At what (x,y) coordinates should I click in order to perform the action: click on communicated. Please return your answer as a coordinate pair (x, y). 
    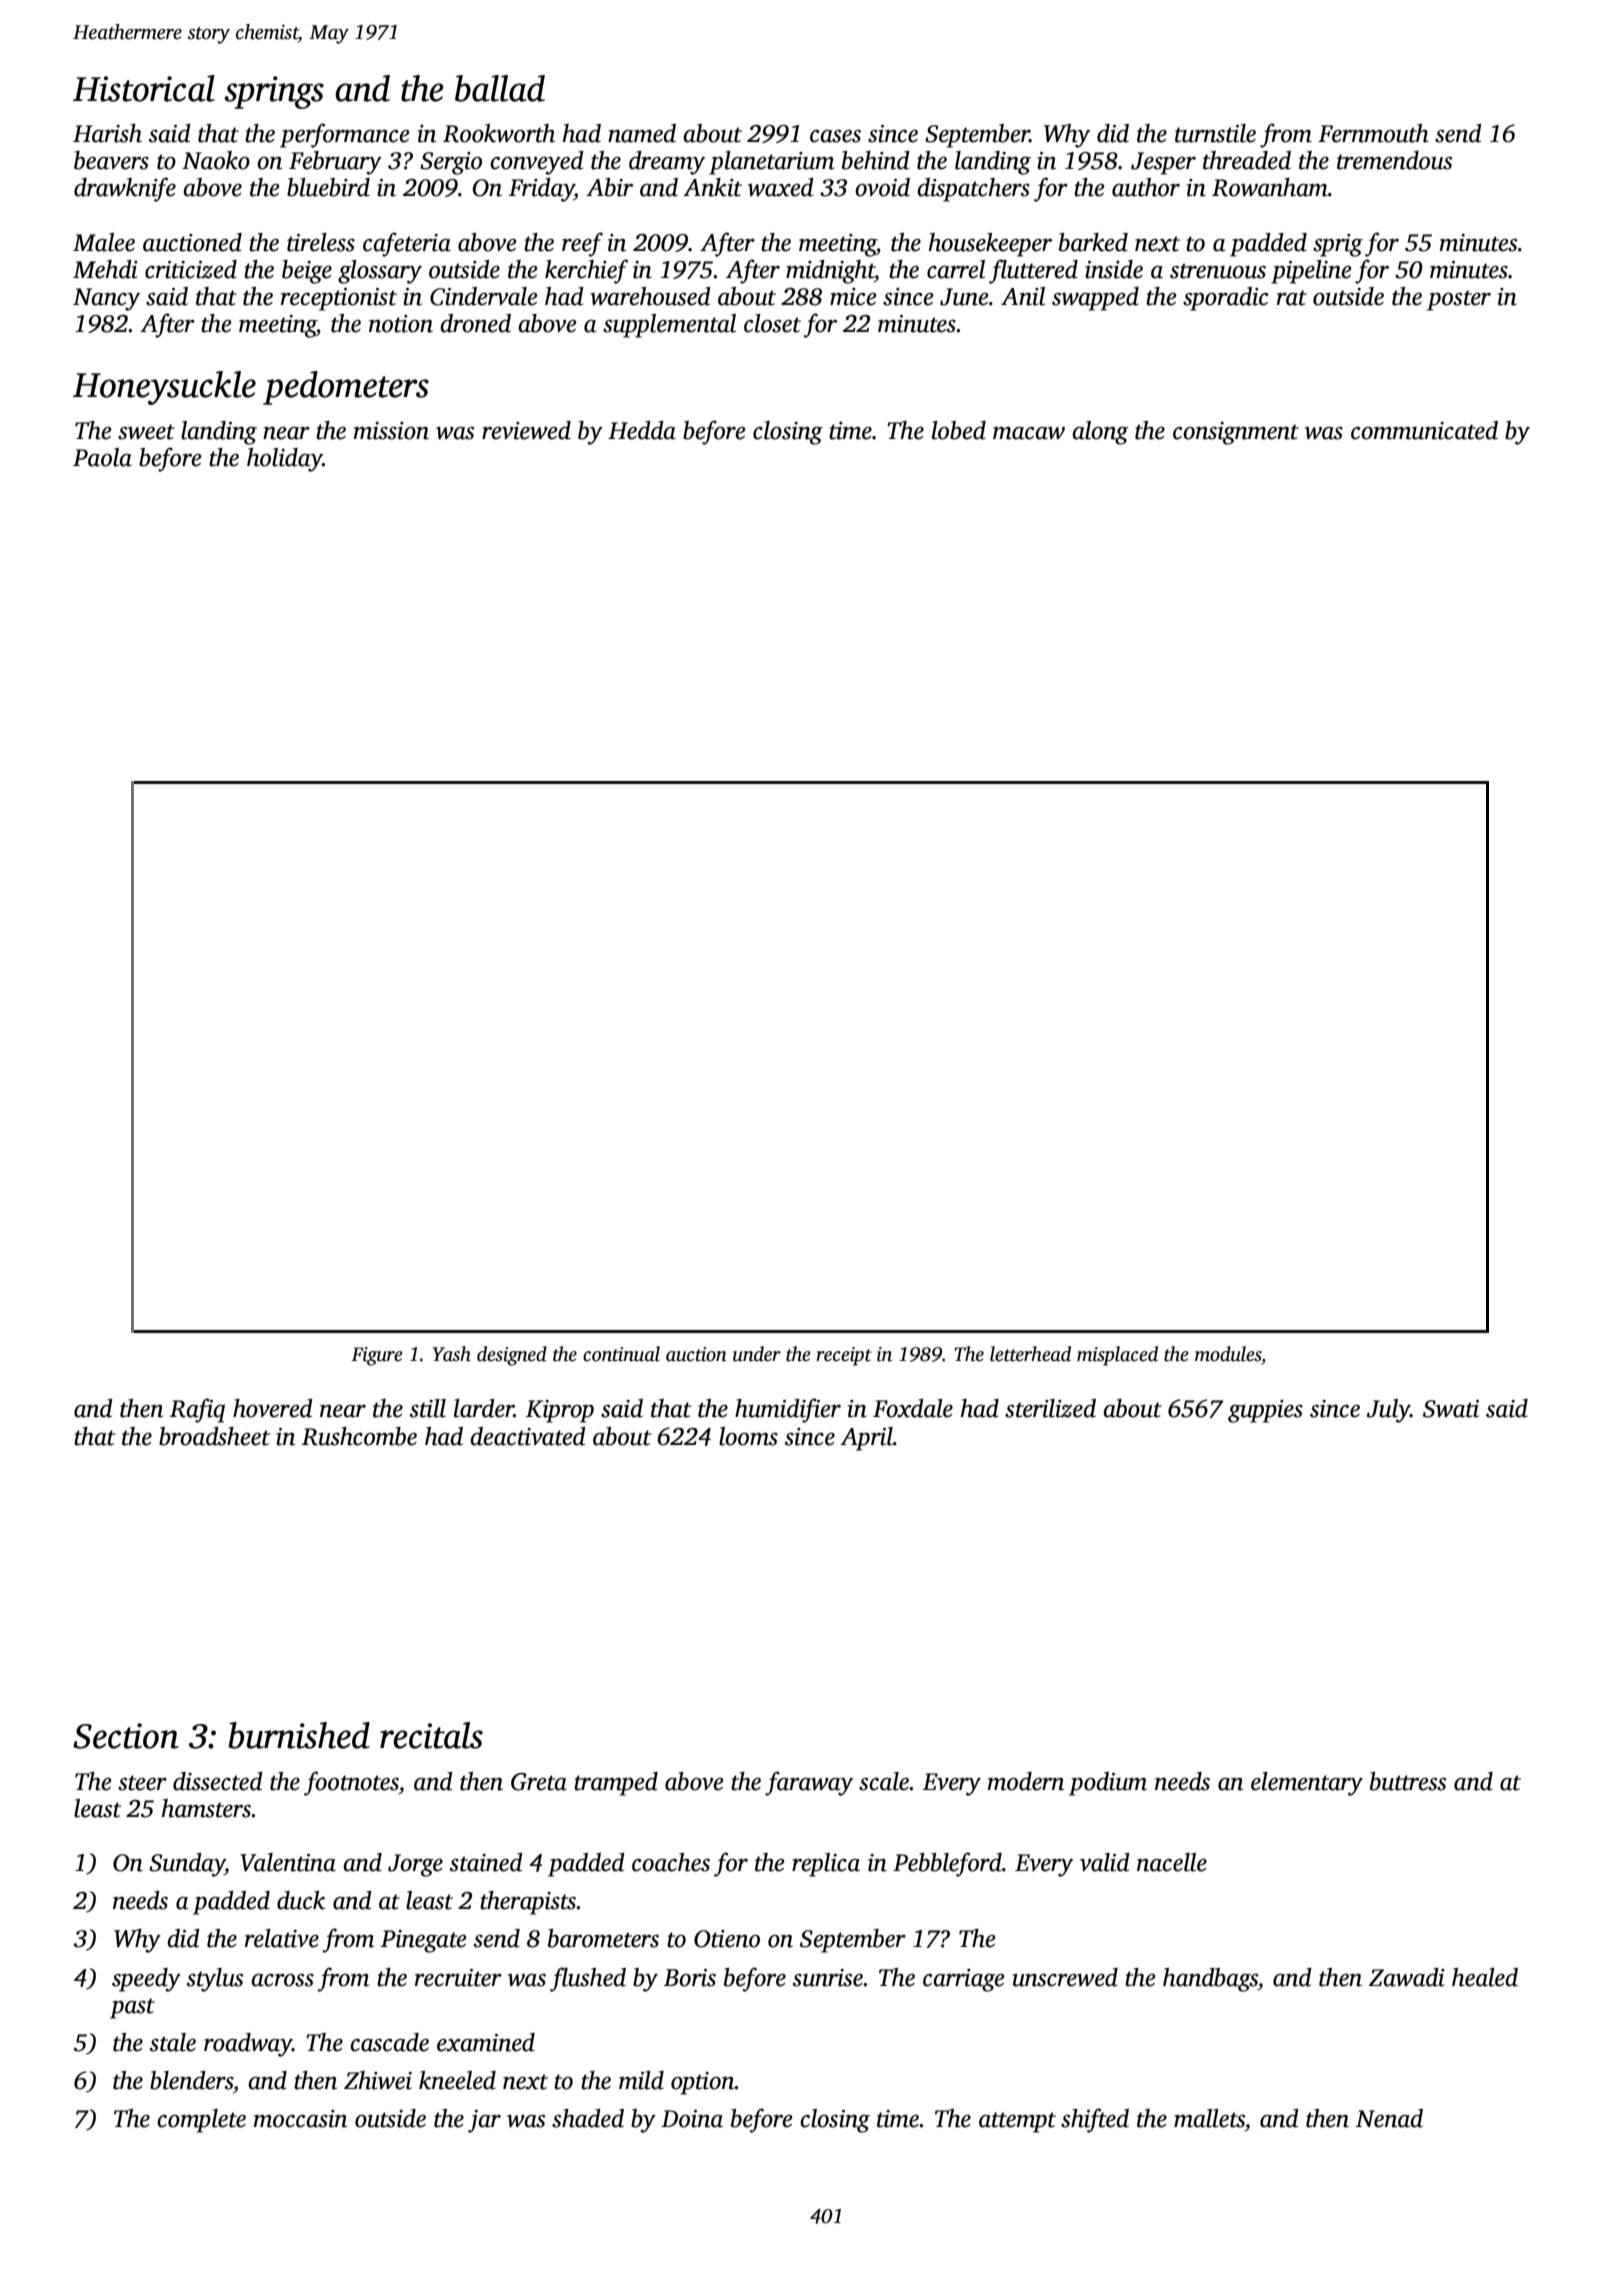
    Looking at the image, I should click on (1424, 430).
